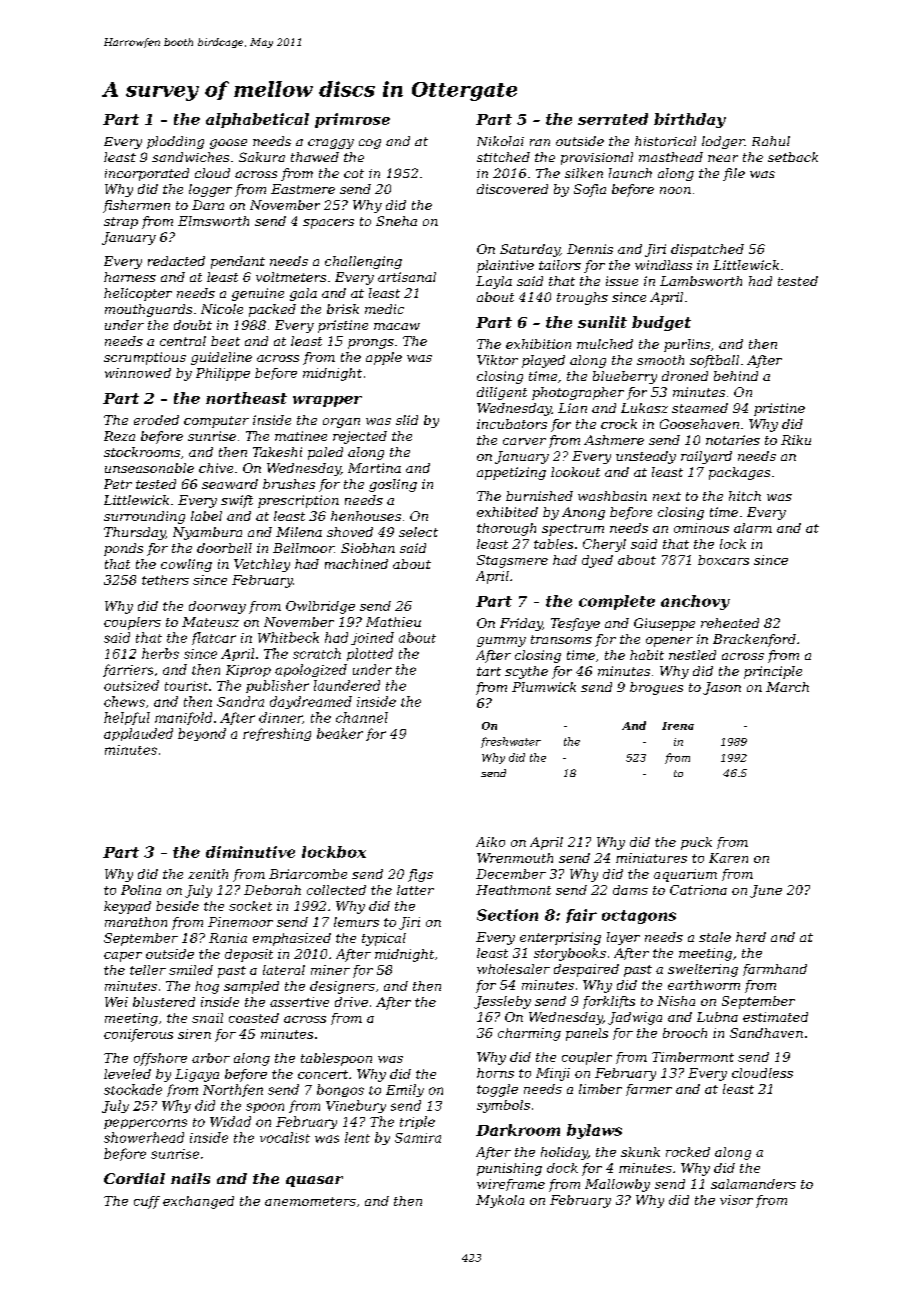 This screenshot has height=1308, width=924. What do you see at coordinates (690, 120) in the screenshot?
I see `birthday` at bounding box center [690, 120].
